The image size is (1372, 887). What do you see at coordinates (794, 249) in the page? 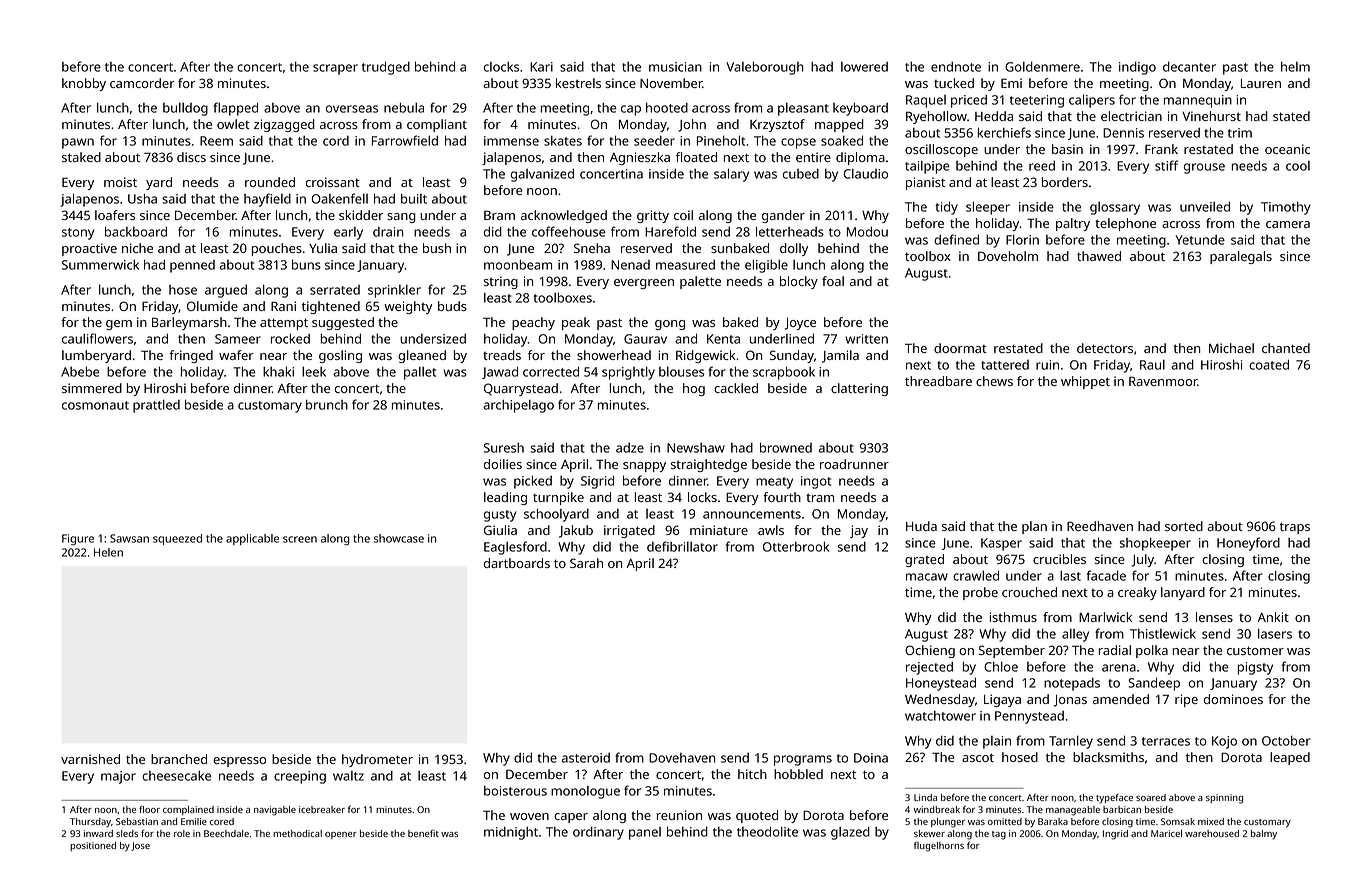
I see `dolly` at bounding box center [794, 249].
